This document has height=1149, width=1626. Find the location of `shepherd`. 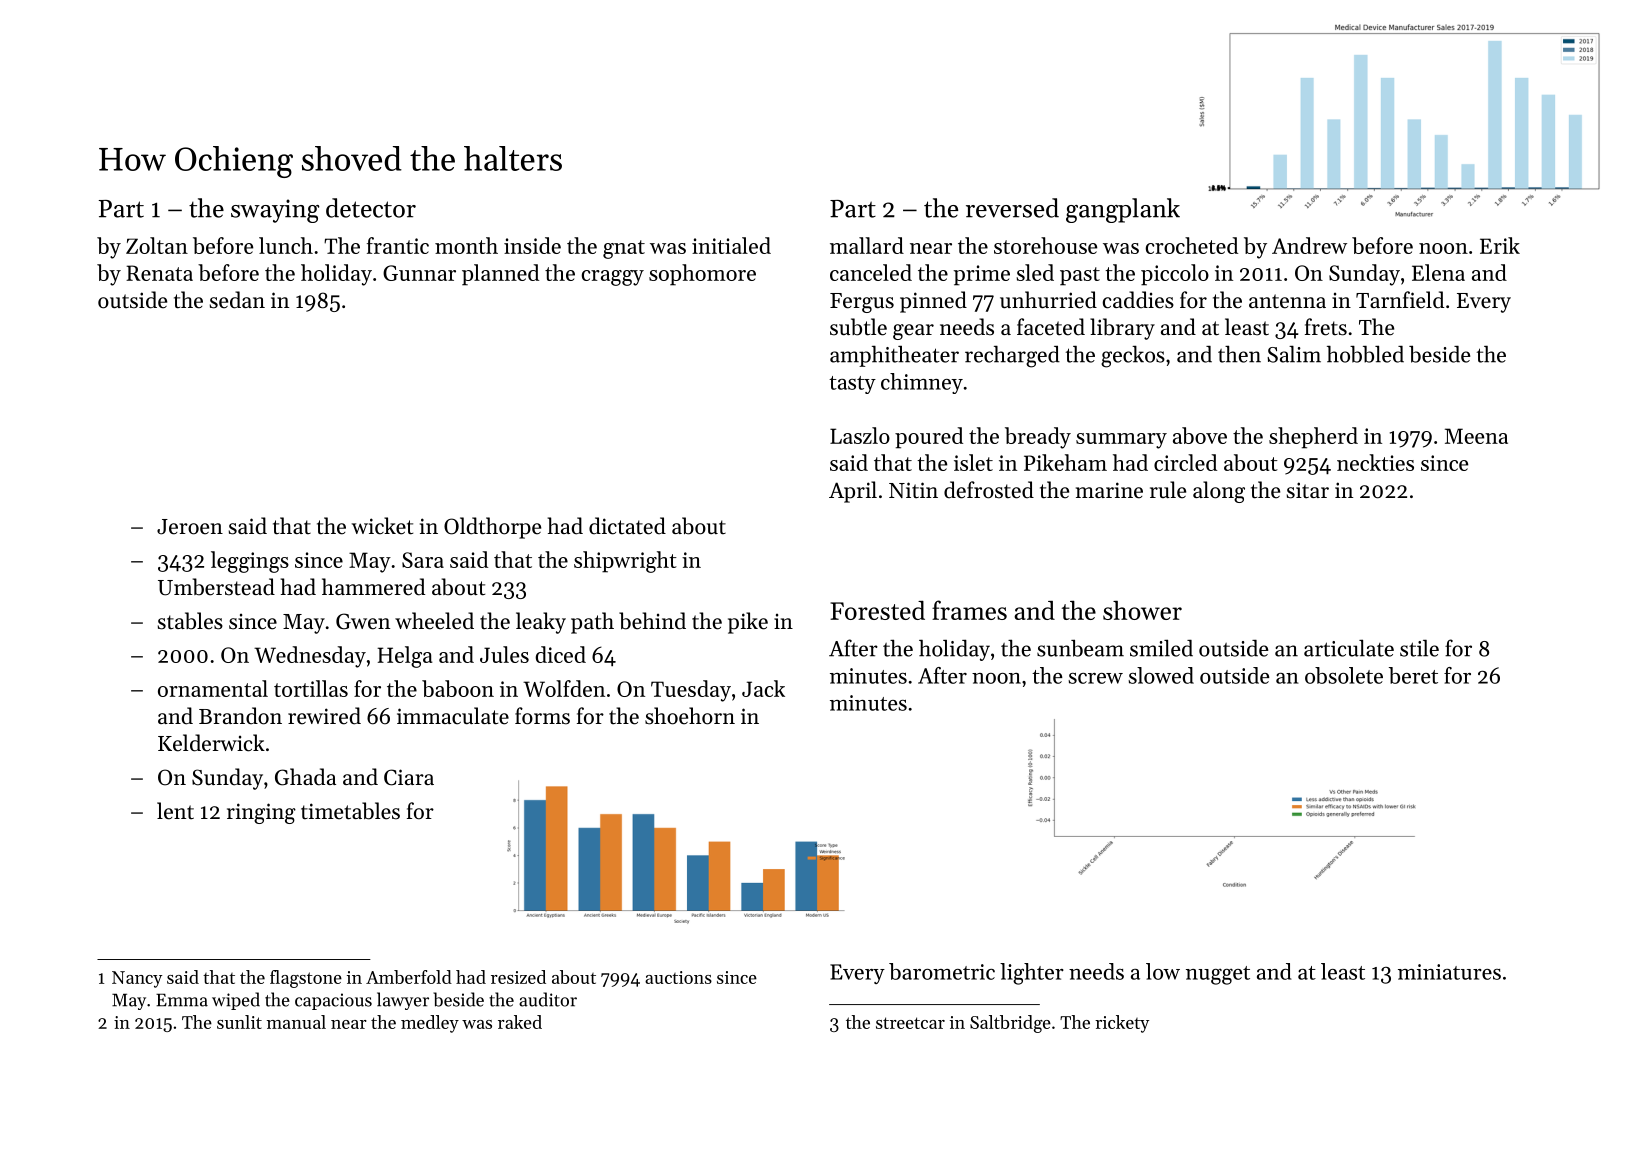

shepherd is located at coordinates (1313, 438).
